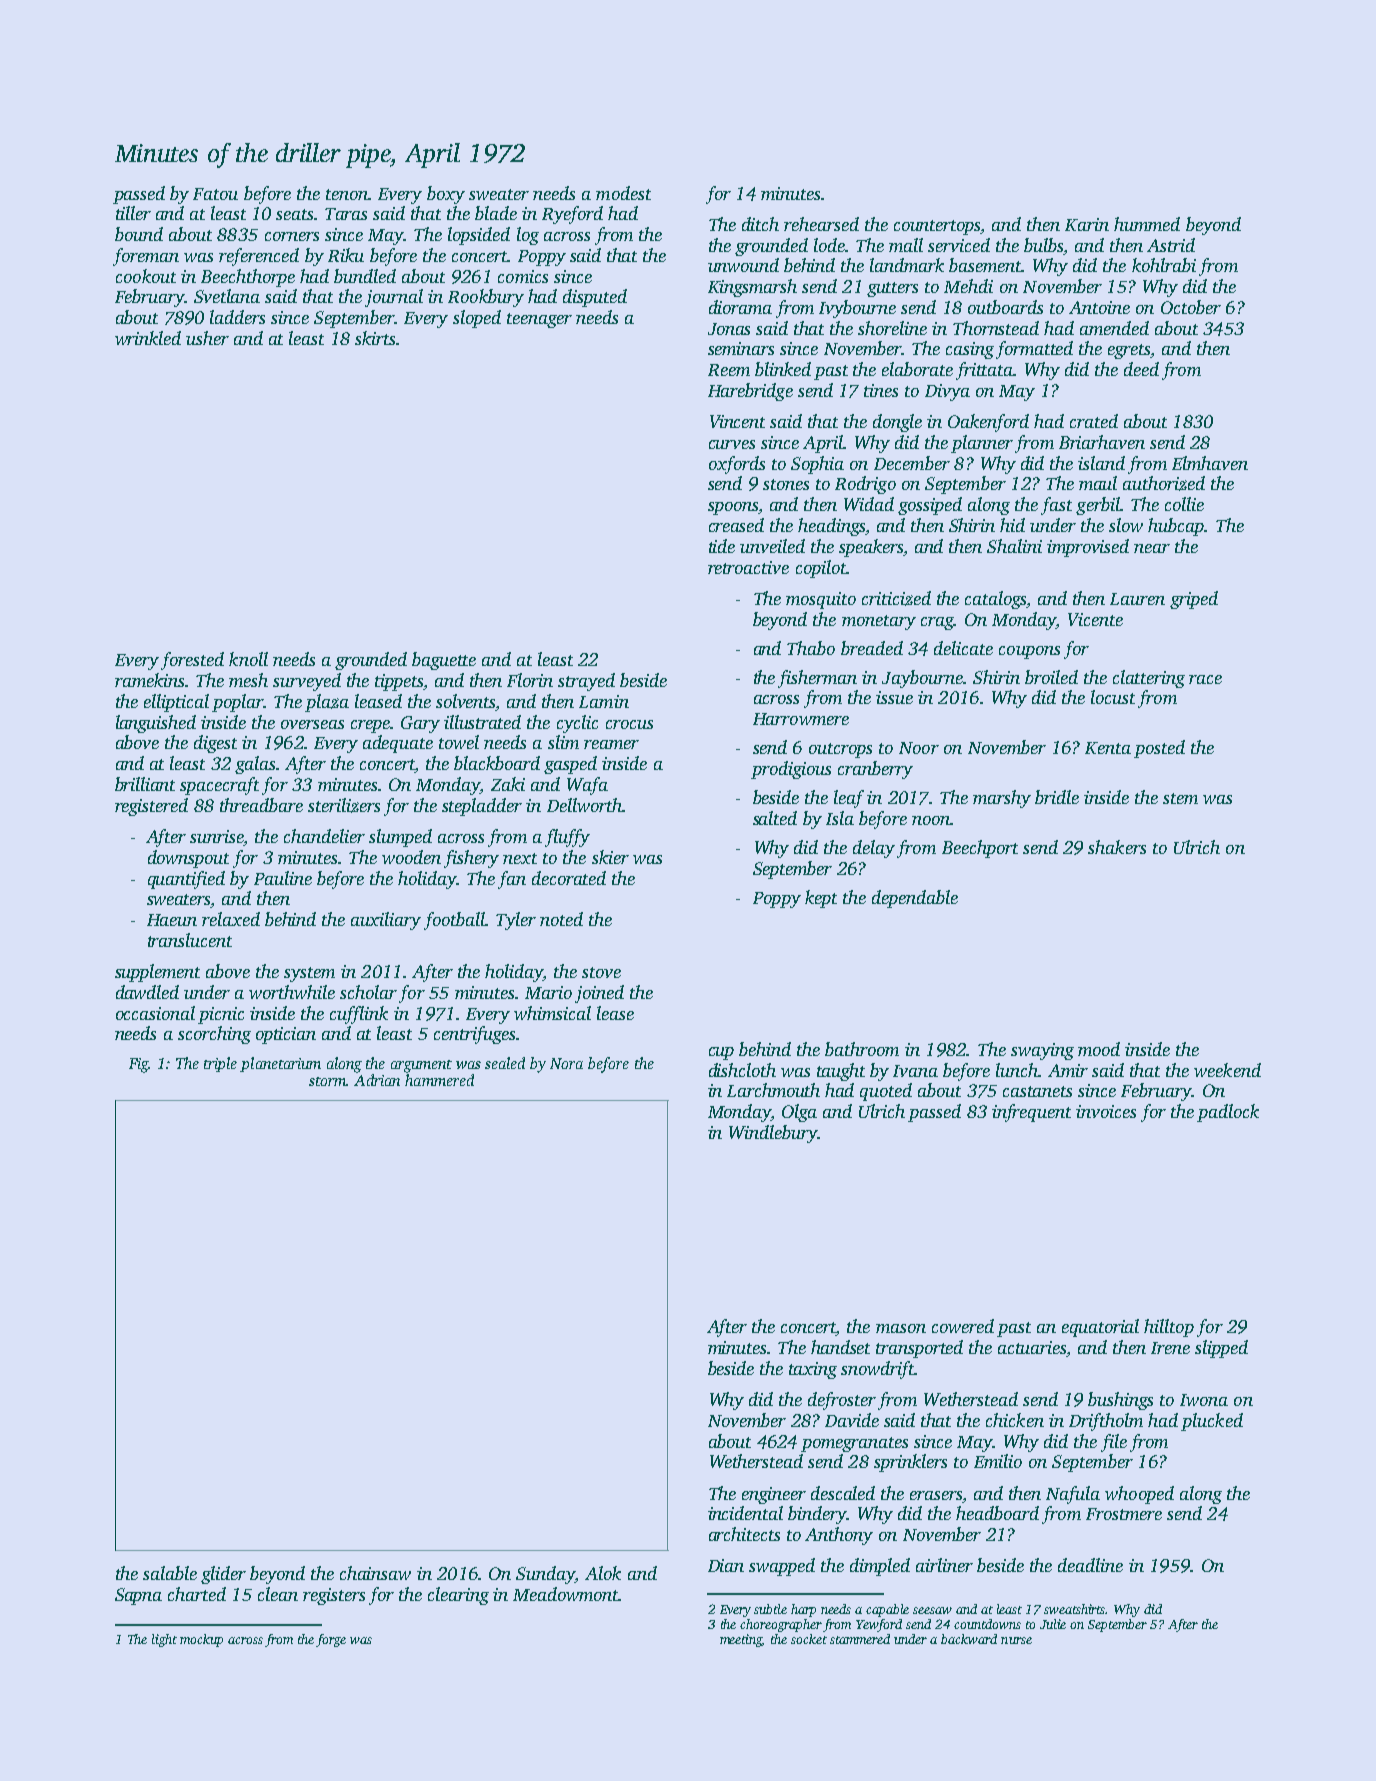 The width and height of the document is (1376, 1781). I want to click on modest, so click(623, 193).
